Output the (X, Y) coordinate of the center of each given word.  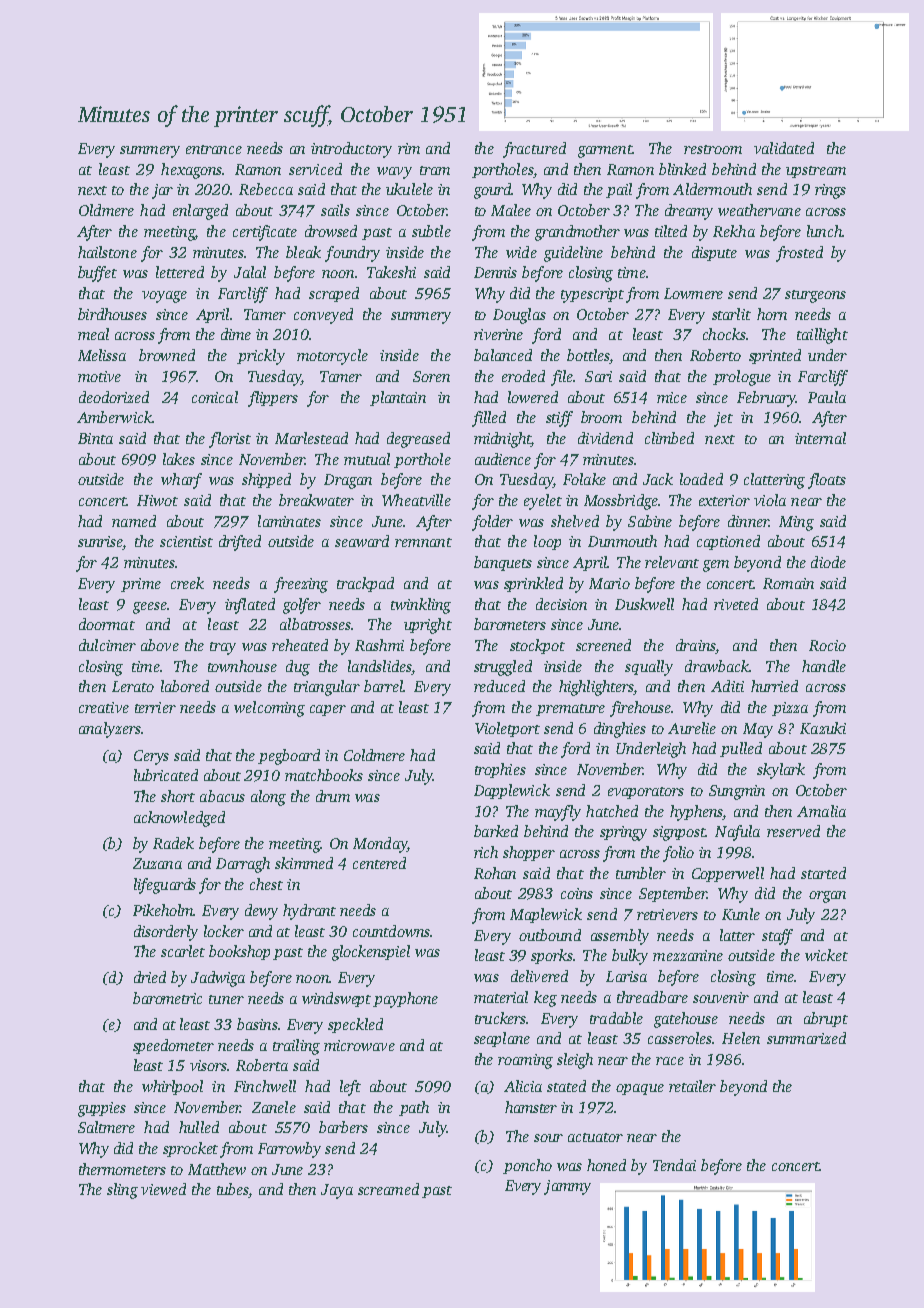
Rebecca (266, 189)
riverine (498, 334)
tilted (671, 231)
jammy (567, 1187)
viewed (163, 1189)
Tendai (674, 1165)
